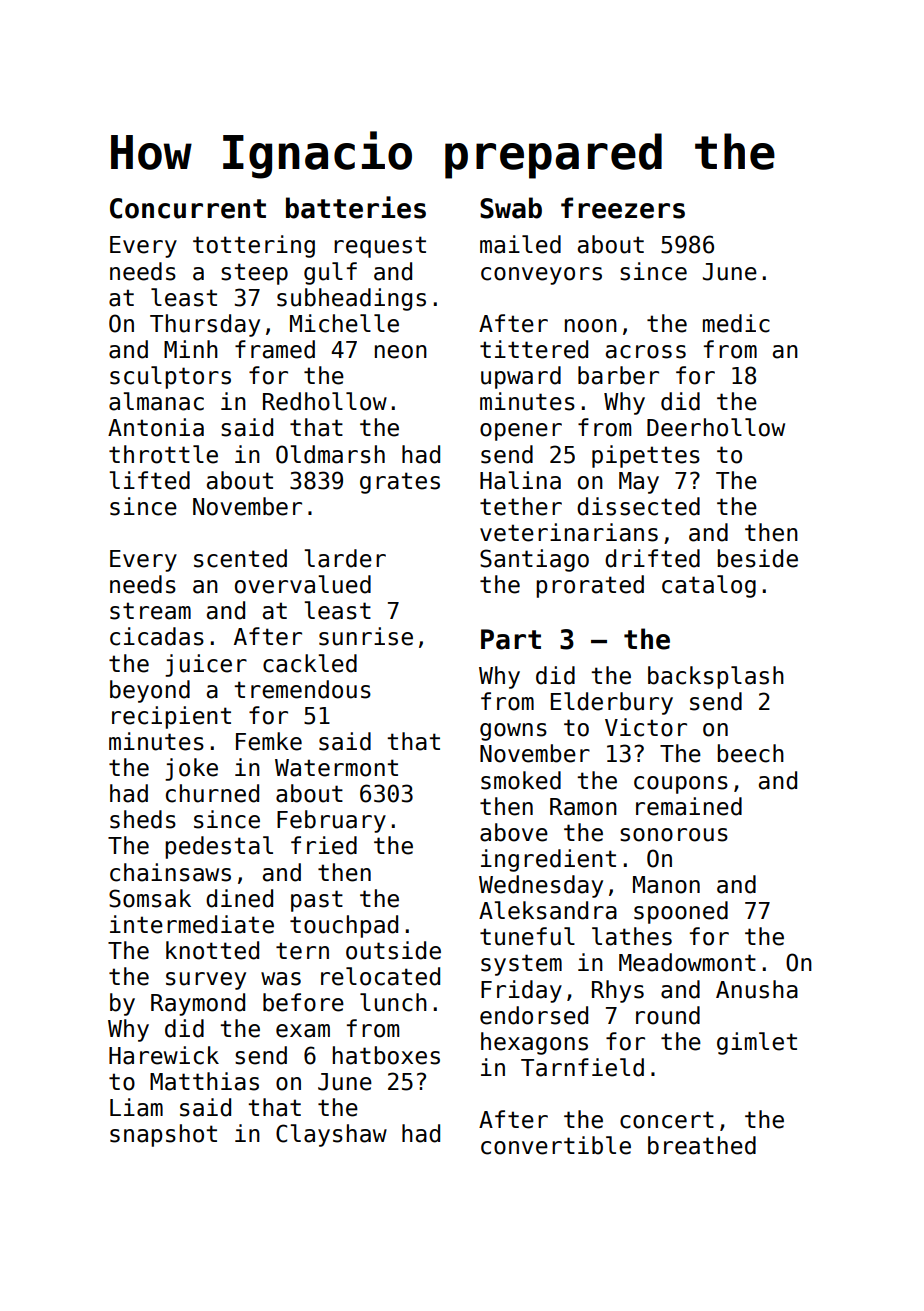 This screenshot has width=924, height=1311. What do you see at coordinates (716, 427) in the screenshot?
I see `Deerhollow` at bounding box center [716, 427].
